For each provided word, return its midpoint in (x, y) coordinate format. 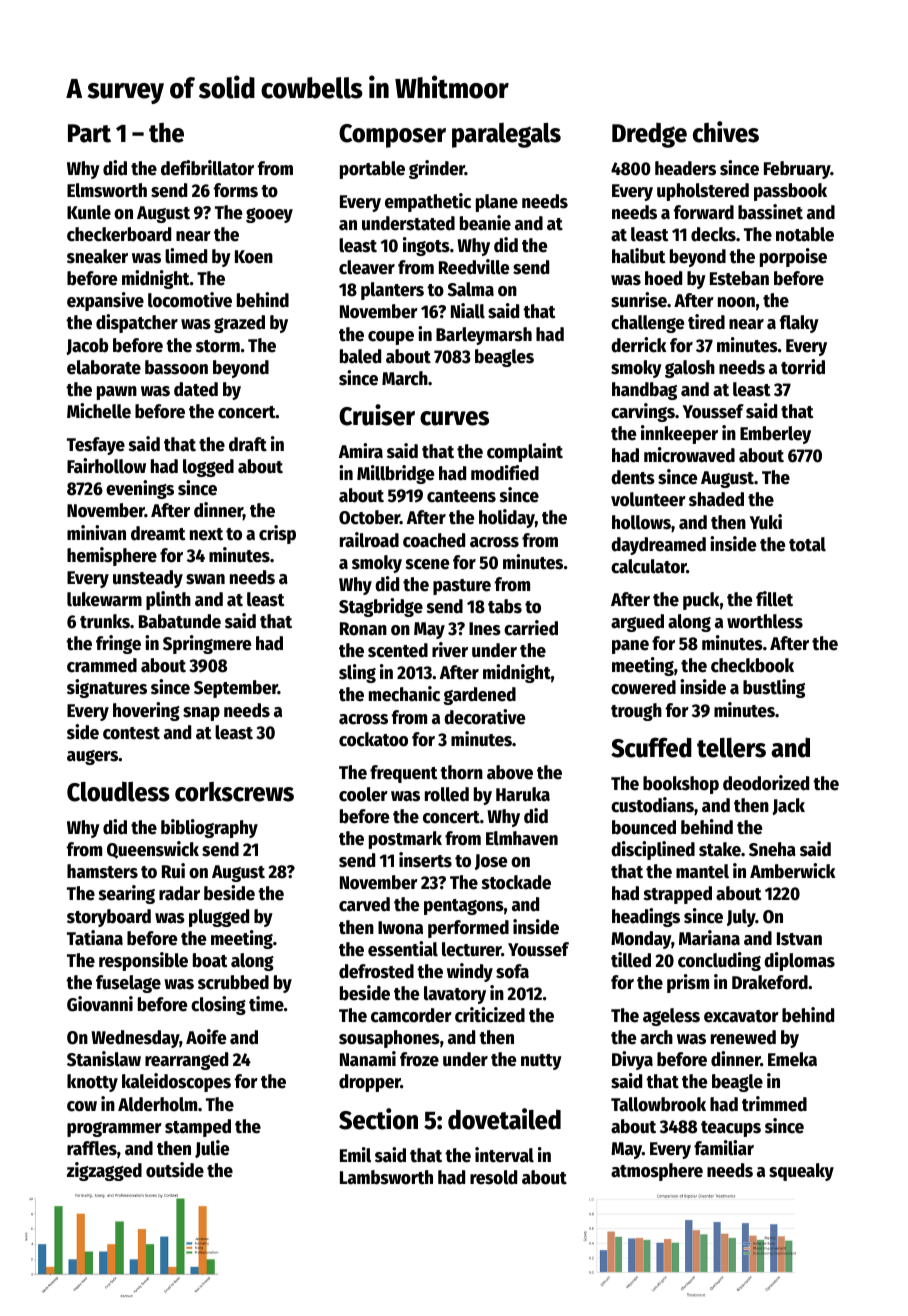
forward (704, 212)
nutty (541, 1062)
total (807, 544)
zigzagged (104, 1171)
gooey (269, 215)
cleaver (367, 267)
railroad (369, 540)
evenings (140, 489)
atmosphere (657, 1172)
